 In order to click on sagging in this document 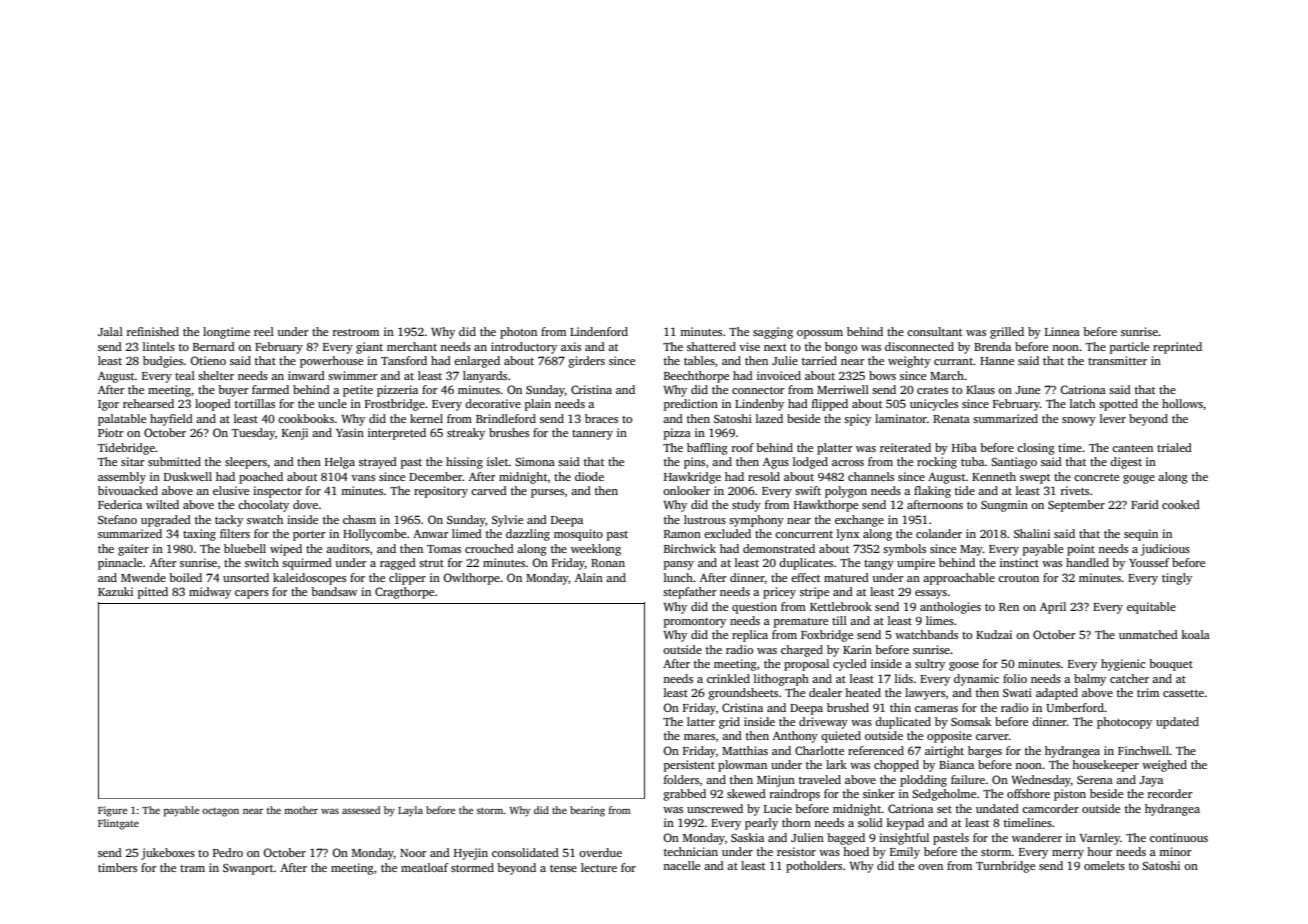, I will do `click(773, 333)`.
